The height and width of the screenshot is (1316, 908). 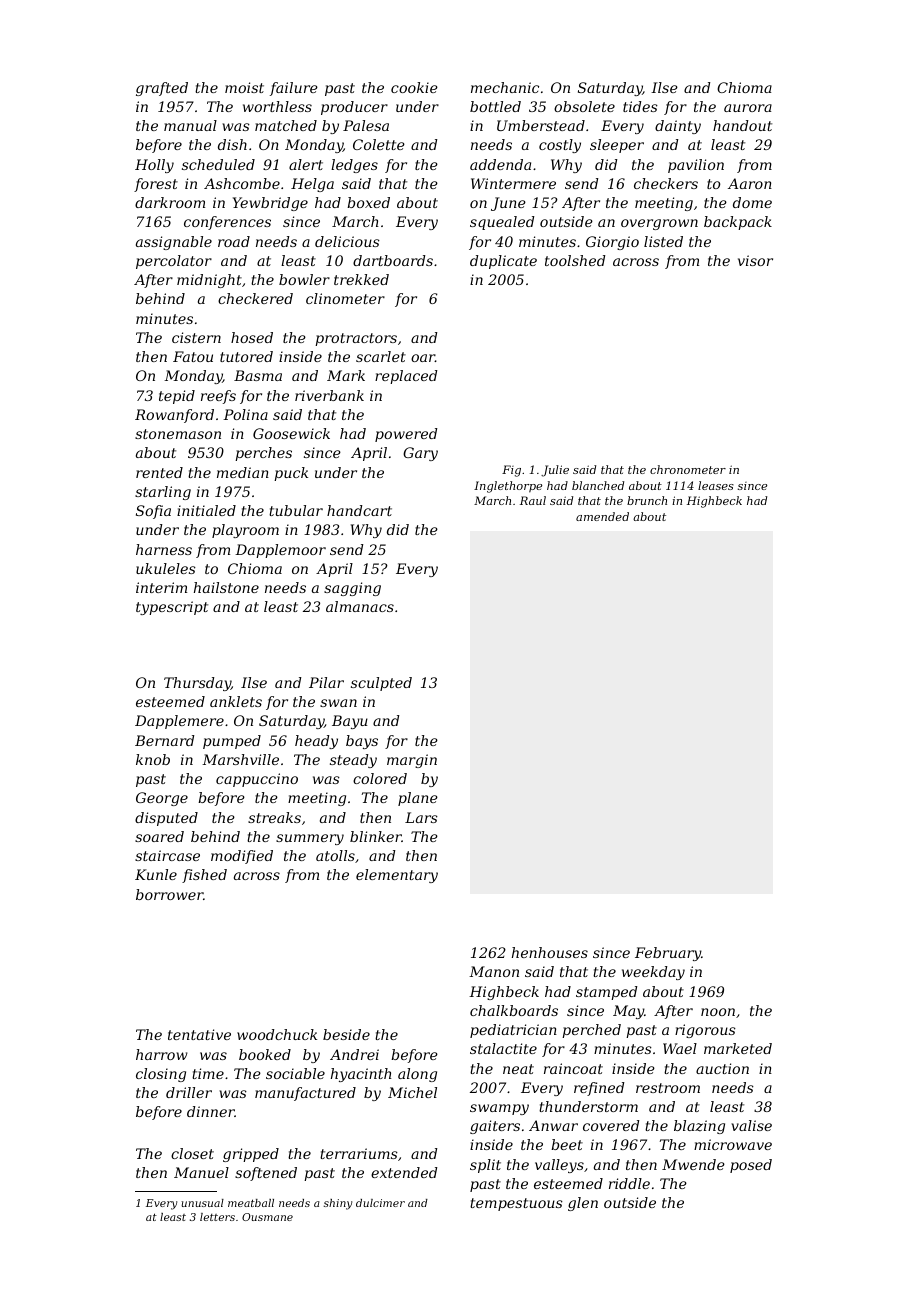 What do you see at coordinates (575, 260) in the screenshot?
I see `toolshed` at bounding box center [575, 260].
